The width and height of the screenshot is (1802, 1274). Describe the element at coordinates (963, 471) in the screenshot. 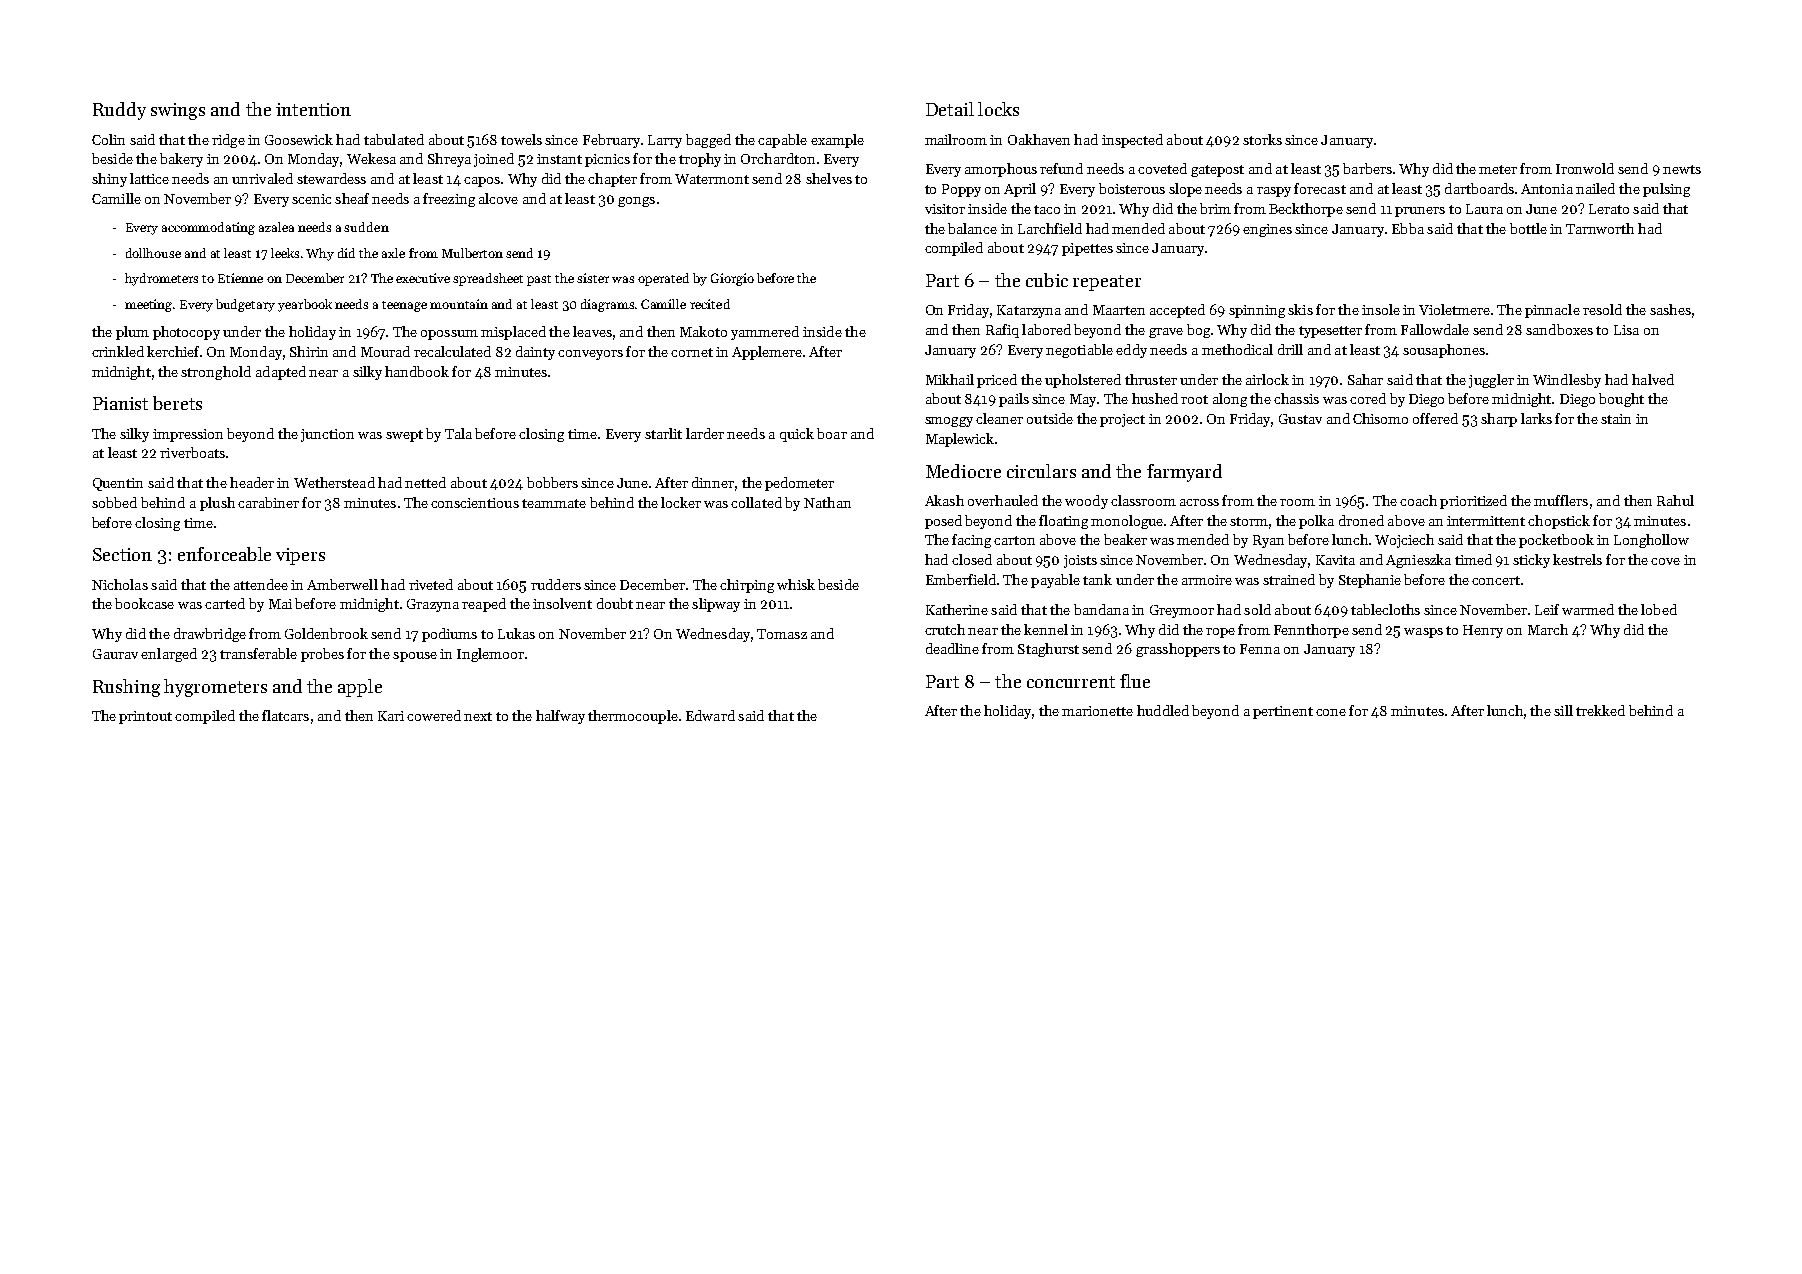

I see `Mediocre` at that location.
